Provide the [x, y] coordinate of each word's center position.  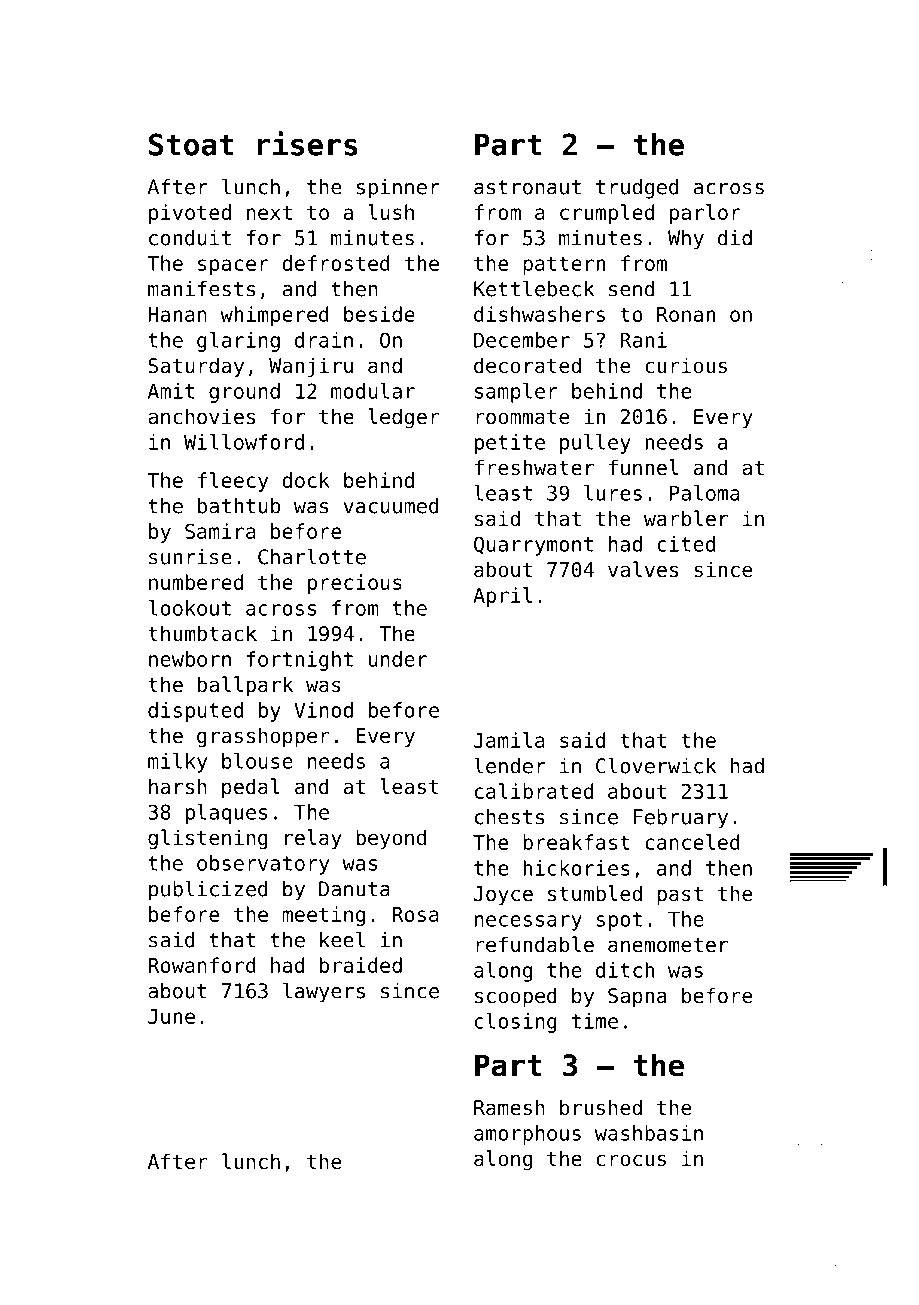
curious [686, 365]
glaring [238, 342]
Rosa [415, 914]
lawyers [324, 992]
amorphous [527, 1135]
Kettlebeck [534, 288]
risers [307, 143]
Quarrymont [533, 546]
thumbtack [202, 633]
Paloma [705, 493]
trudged [637, 189]
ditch [625, 970]
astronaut [527, 187]
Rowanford [202, 965]
